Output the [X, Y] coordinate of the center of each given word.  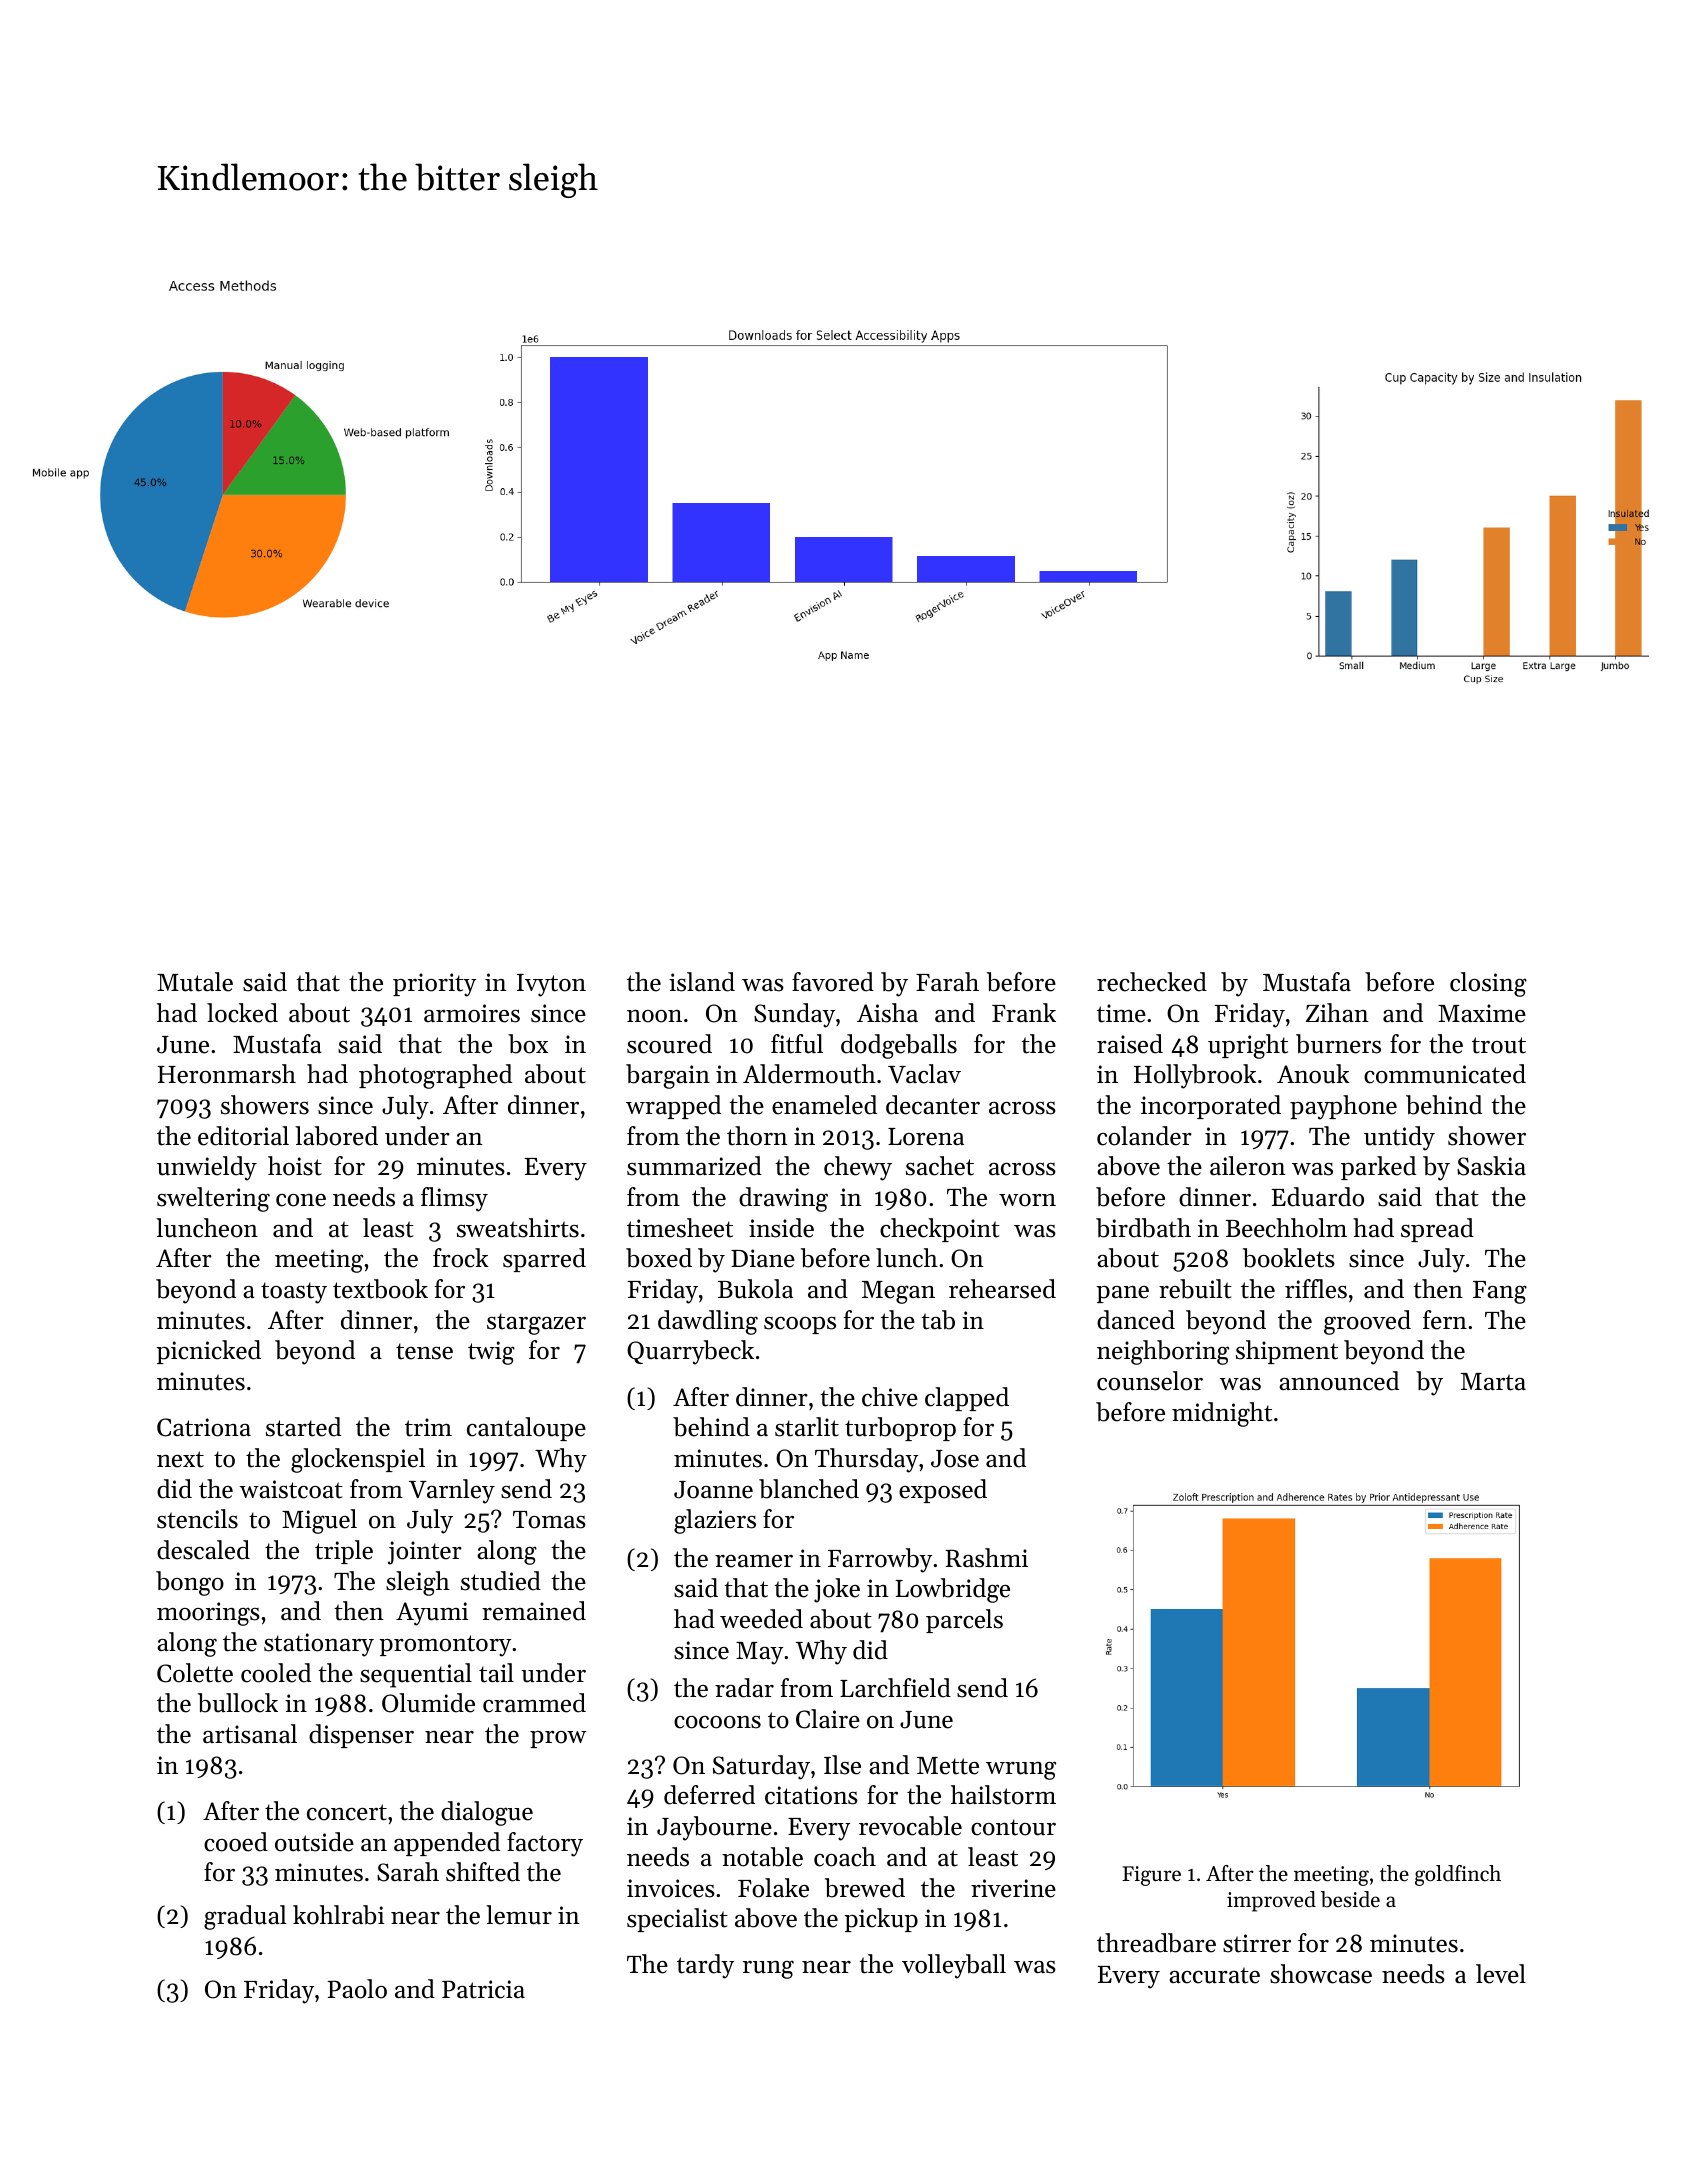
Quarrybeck [690, 1352]
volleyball [954, 1966]
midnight [1222, 1414]
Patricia [483, 1989]
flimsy [454, 1199]
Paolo [357, 1989]
